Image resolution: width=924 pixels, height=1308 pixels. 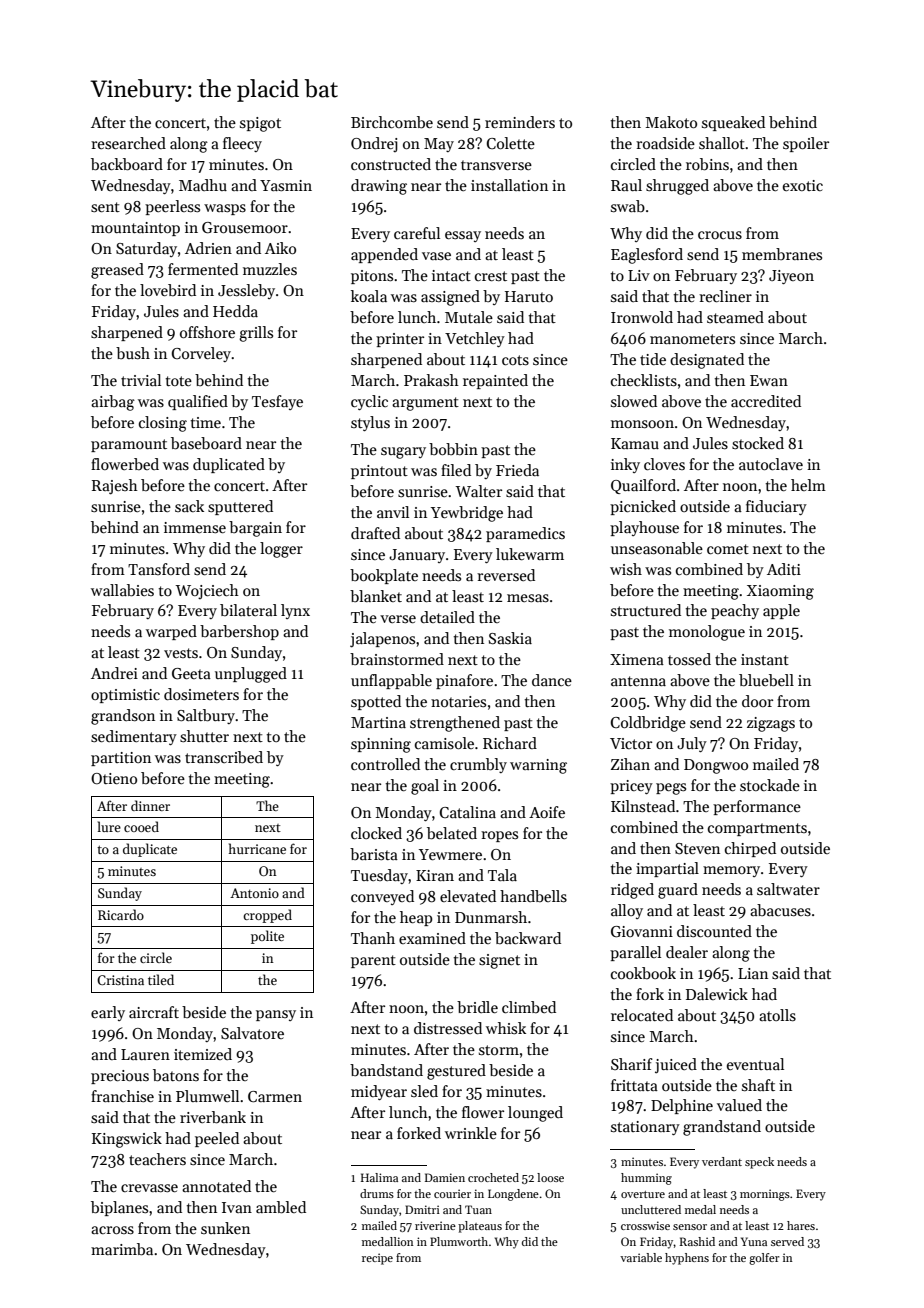 I want to click on examined, so click(x=432, y=938).
